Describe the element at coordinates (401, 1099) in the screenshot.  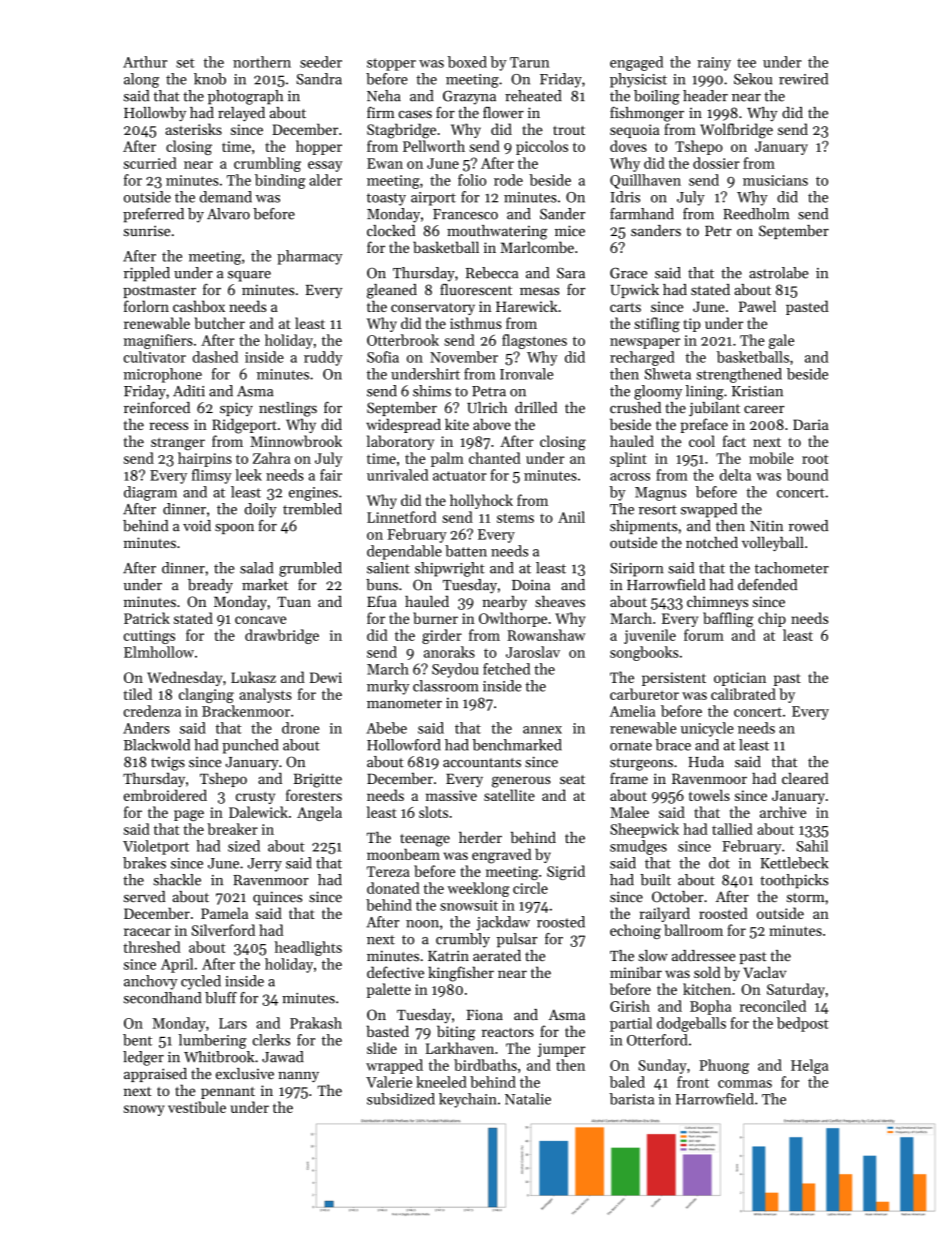
I see `subsidized` at that location.
